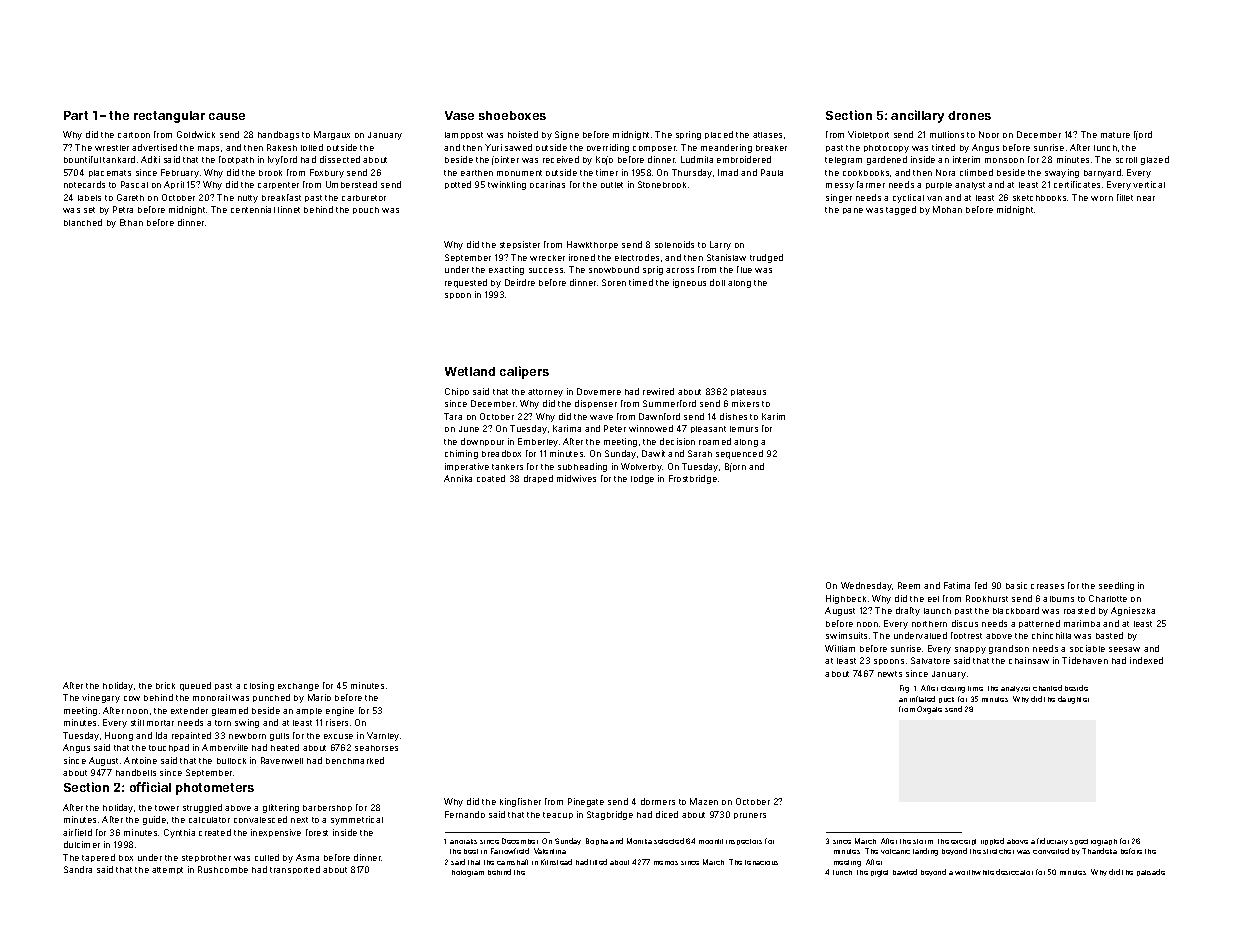 The height and width of the page is (952, 1233). I want to click on fed, so click(981, 585).
